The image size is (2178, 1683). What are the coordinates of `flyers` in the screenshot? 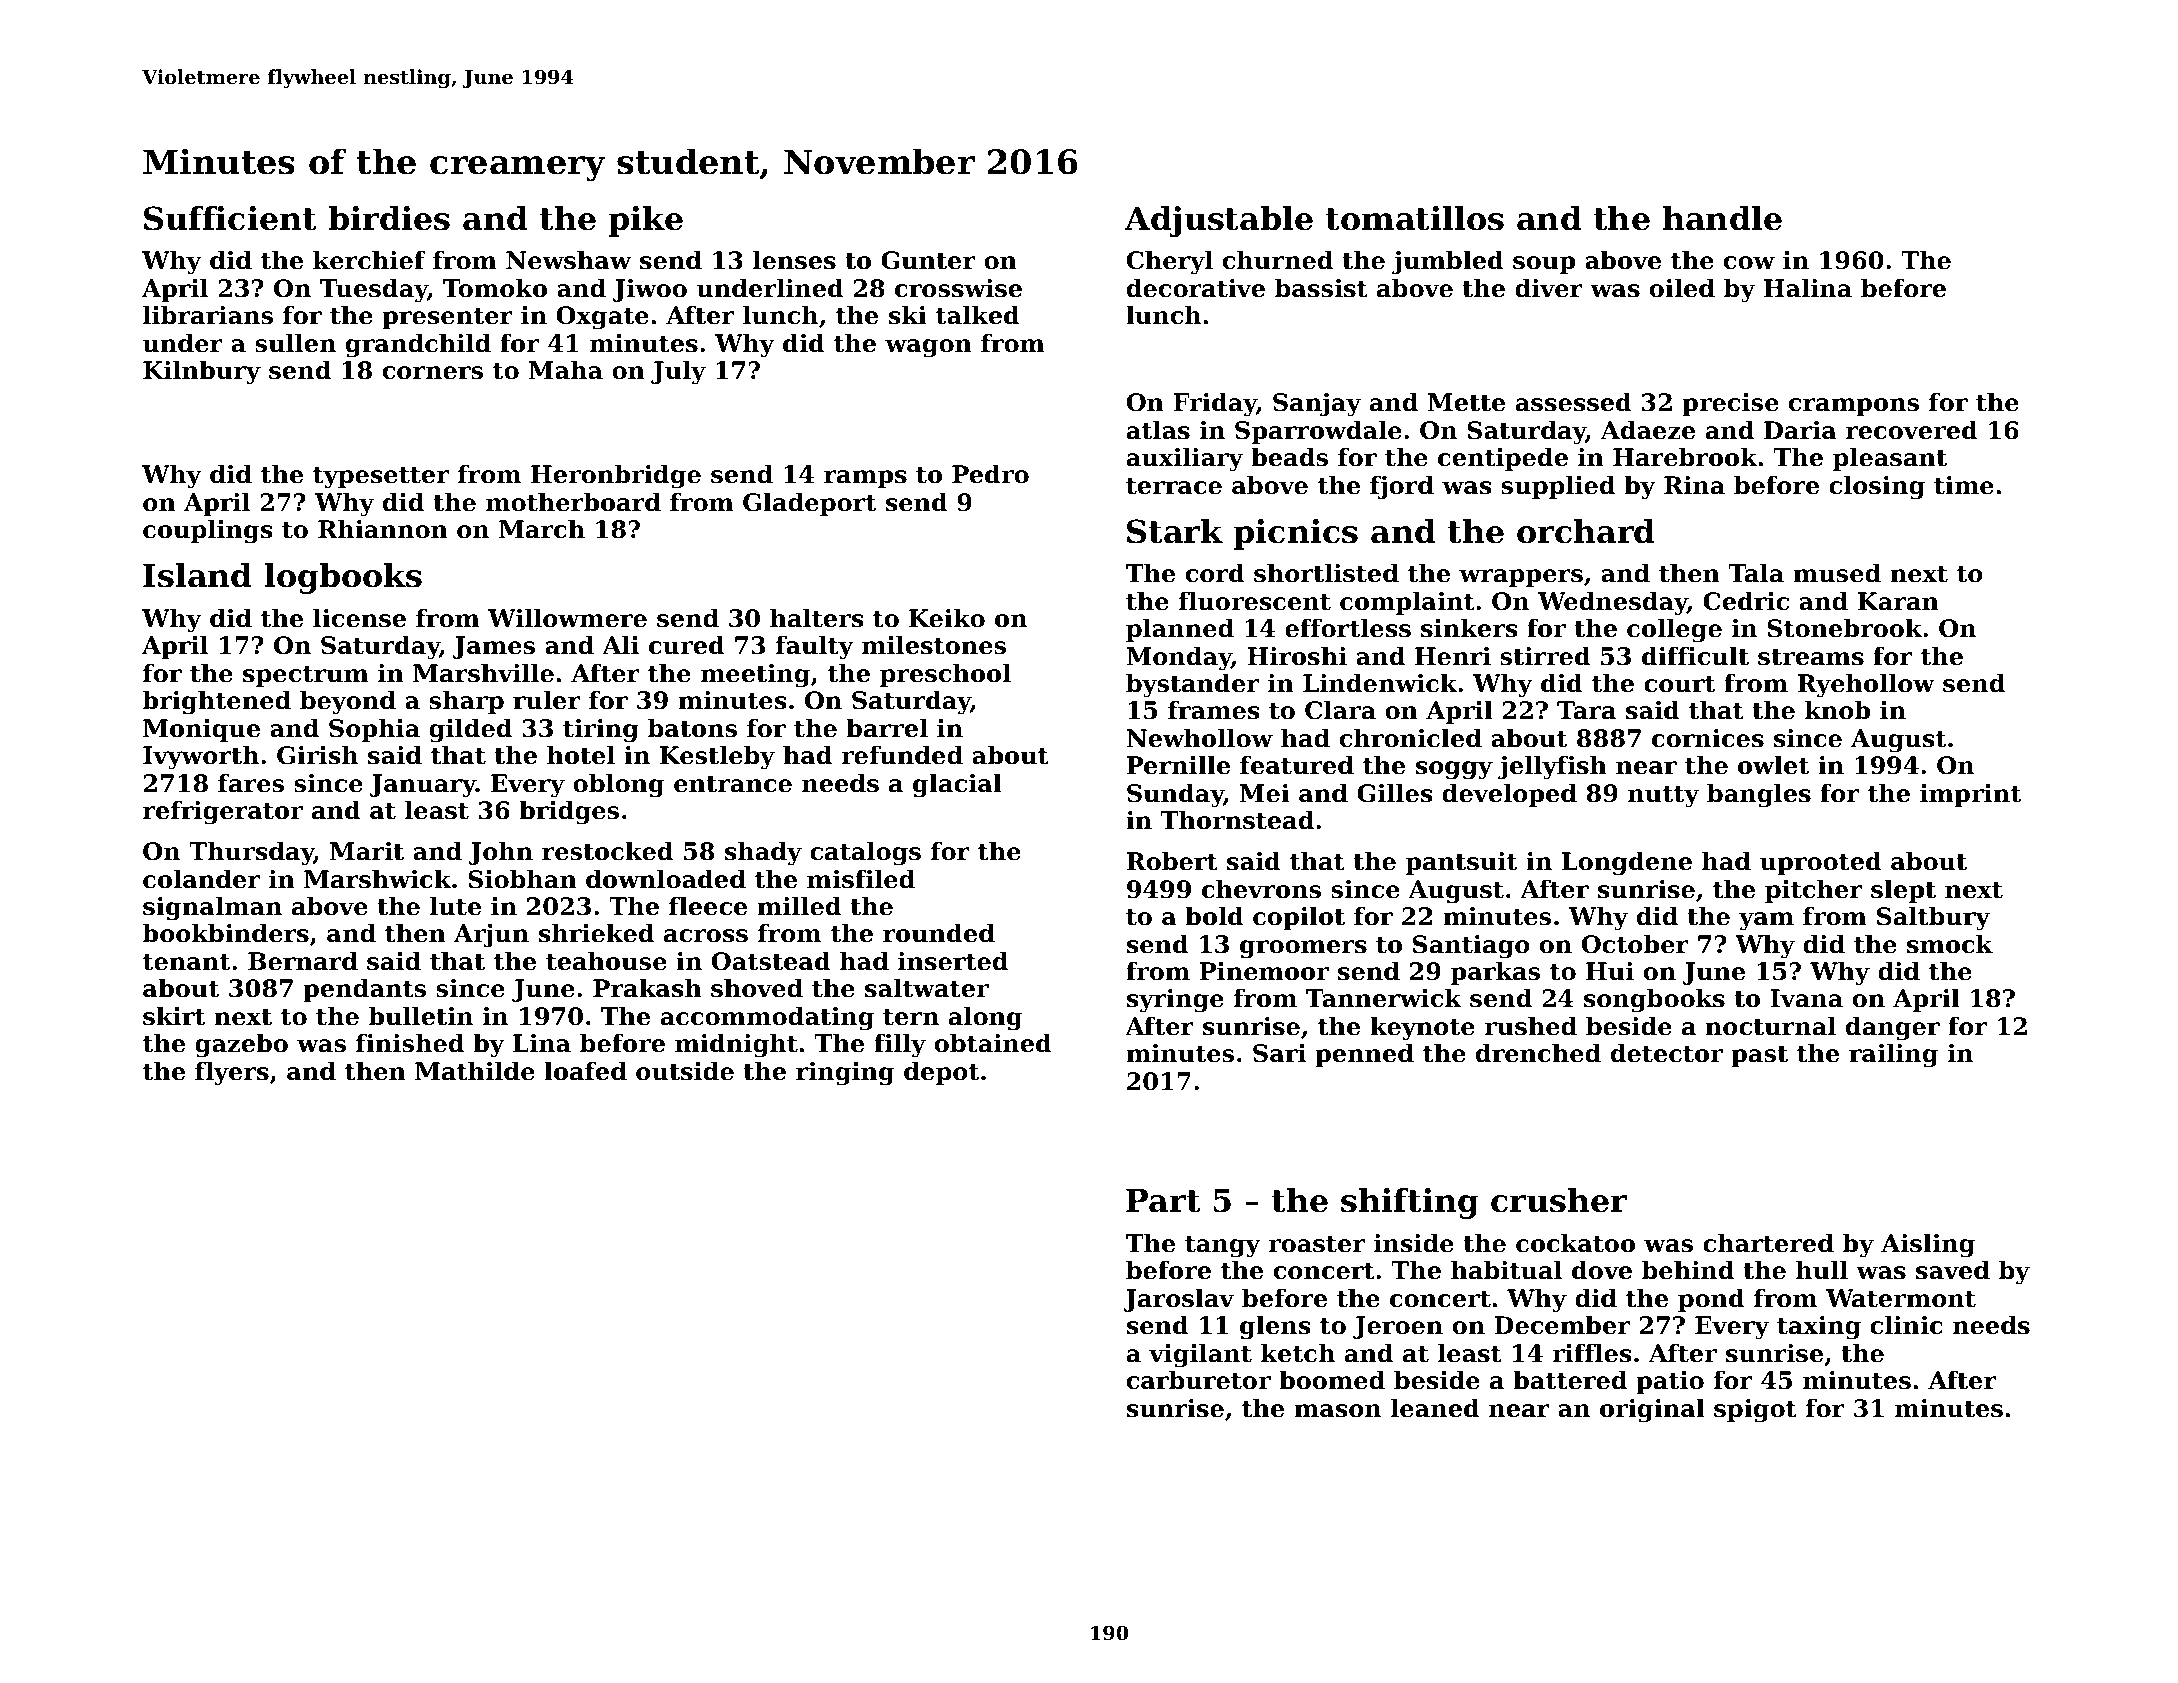 It's located at (232, 1073).
